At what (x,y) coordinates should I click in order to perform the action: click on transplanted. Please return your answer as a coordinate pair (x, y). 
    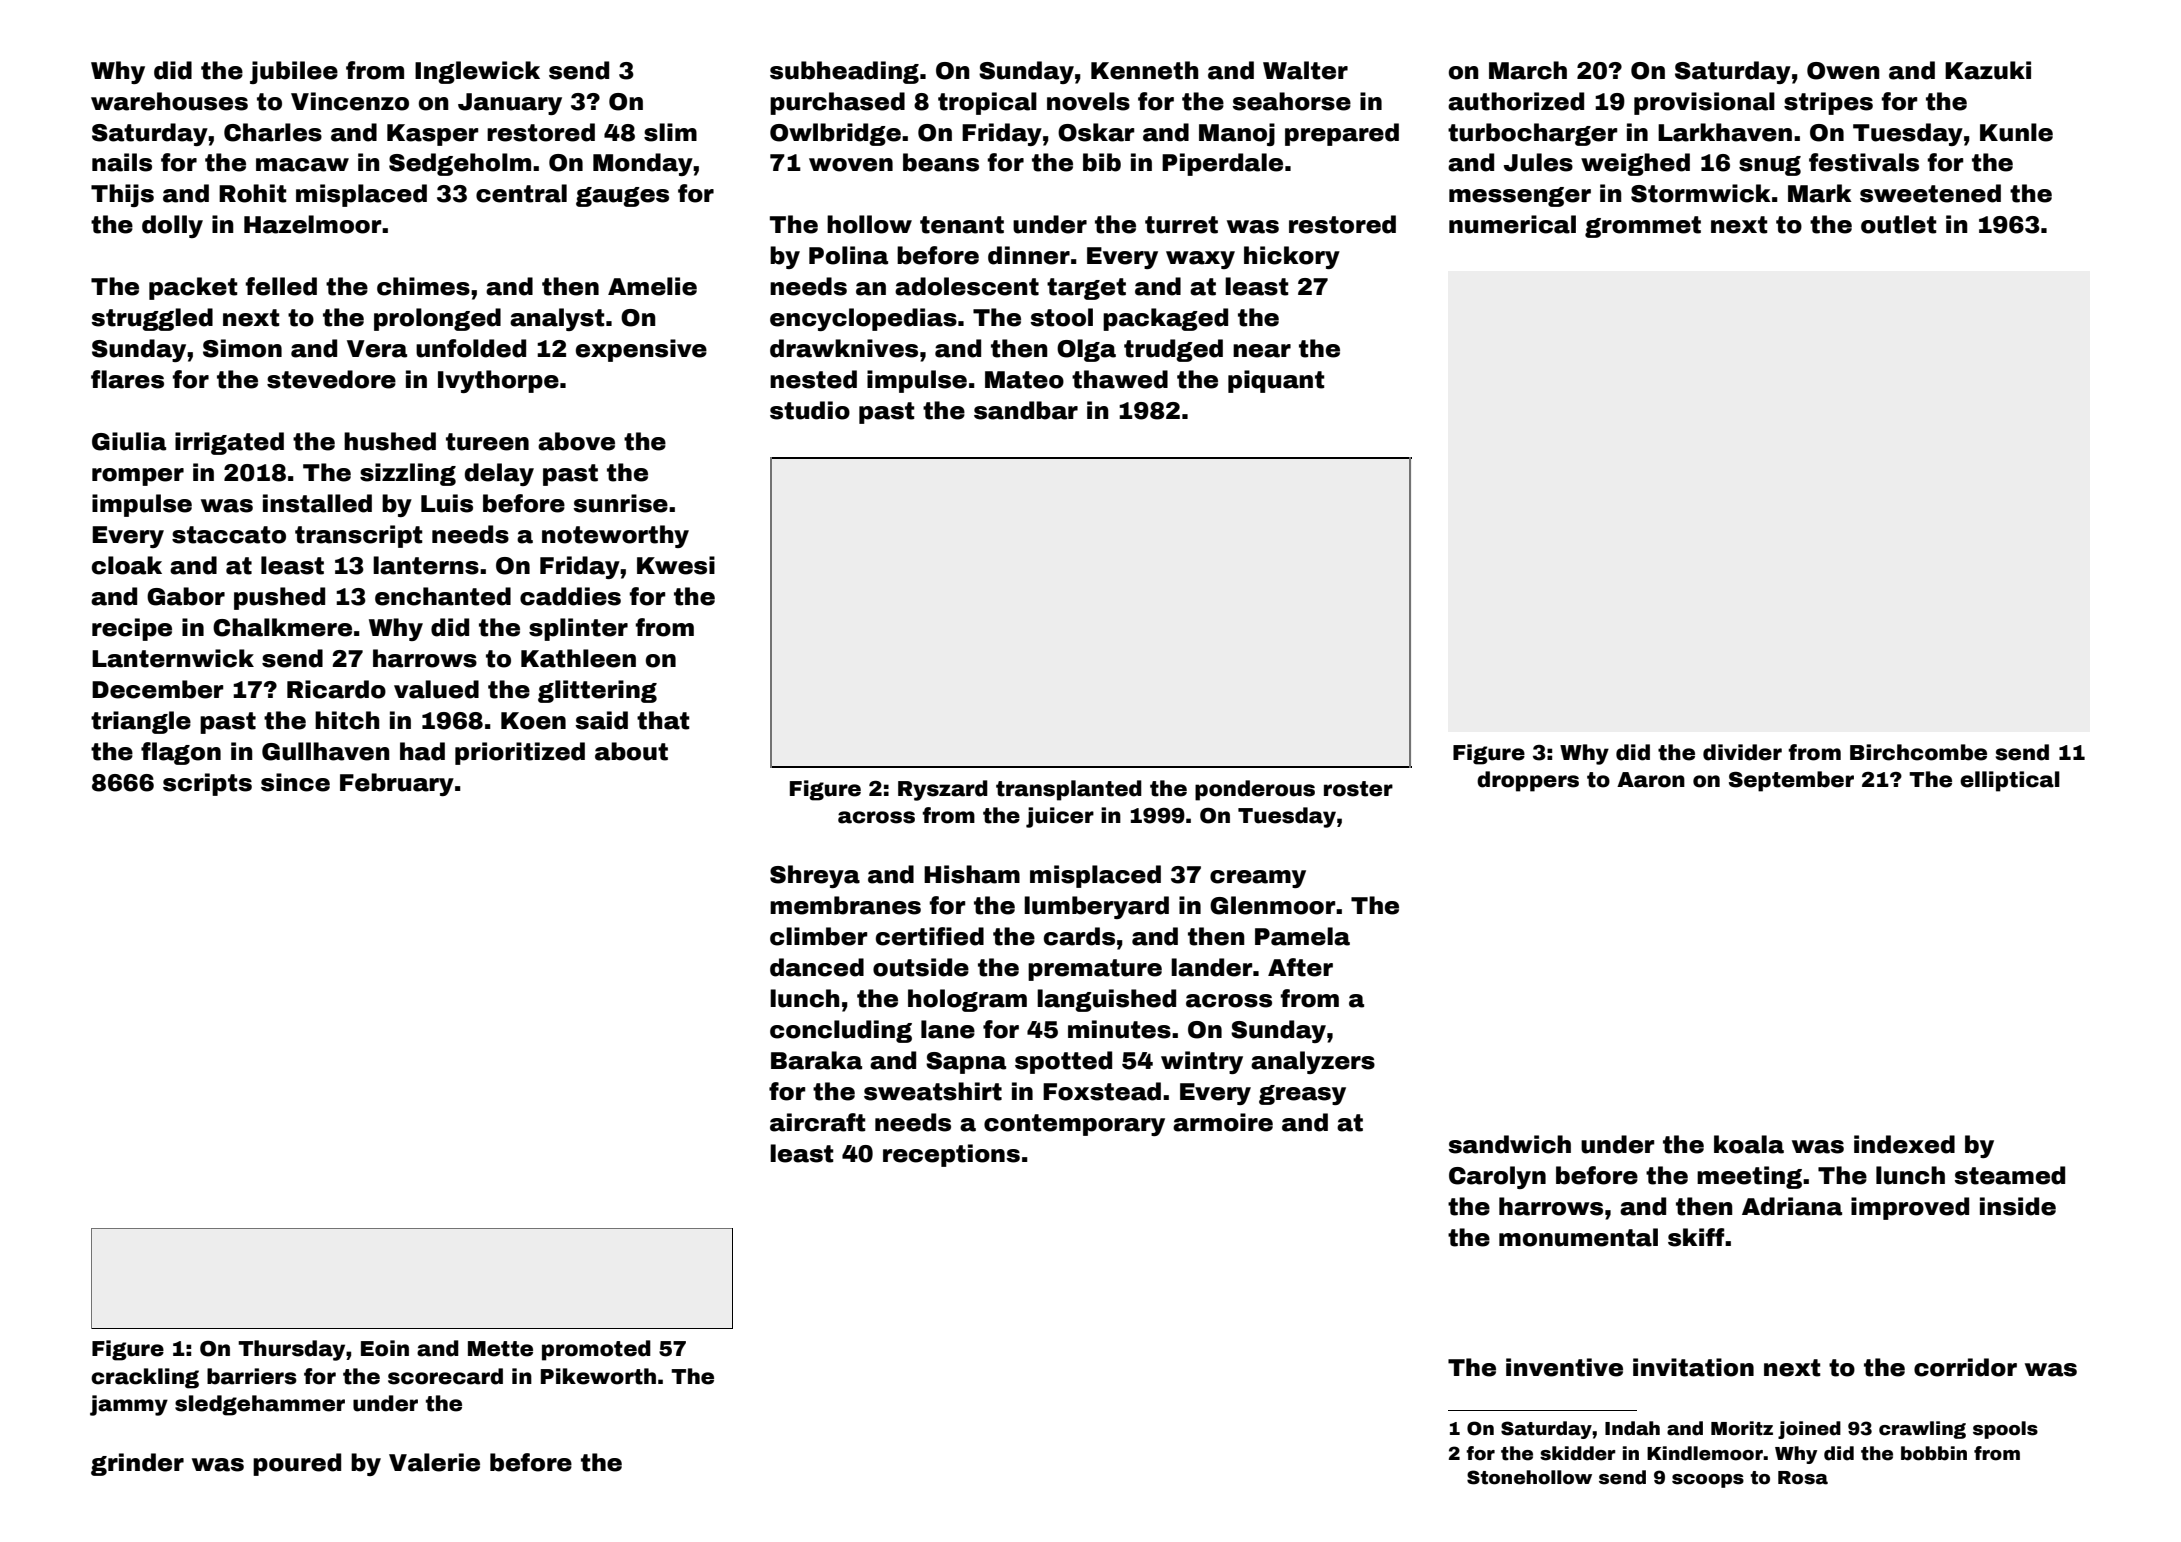
    Looking at the image, I should click on (1069, 790).
